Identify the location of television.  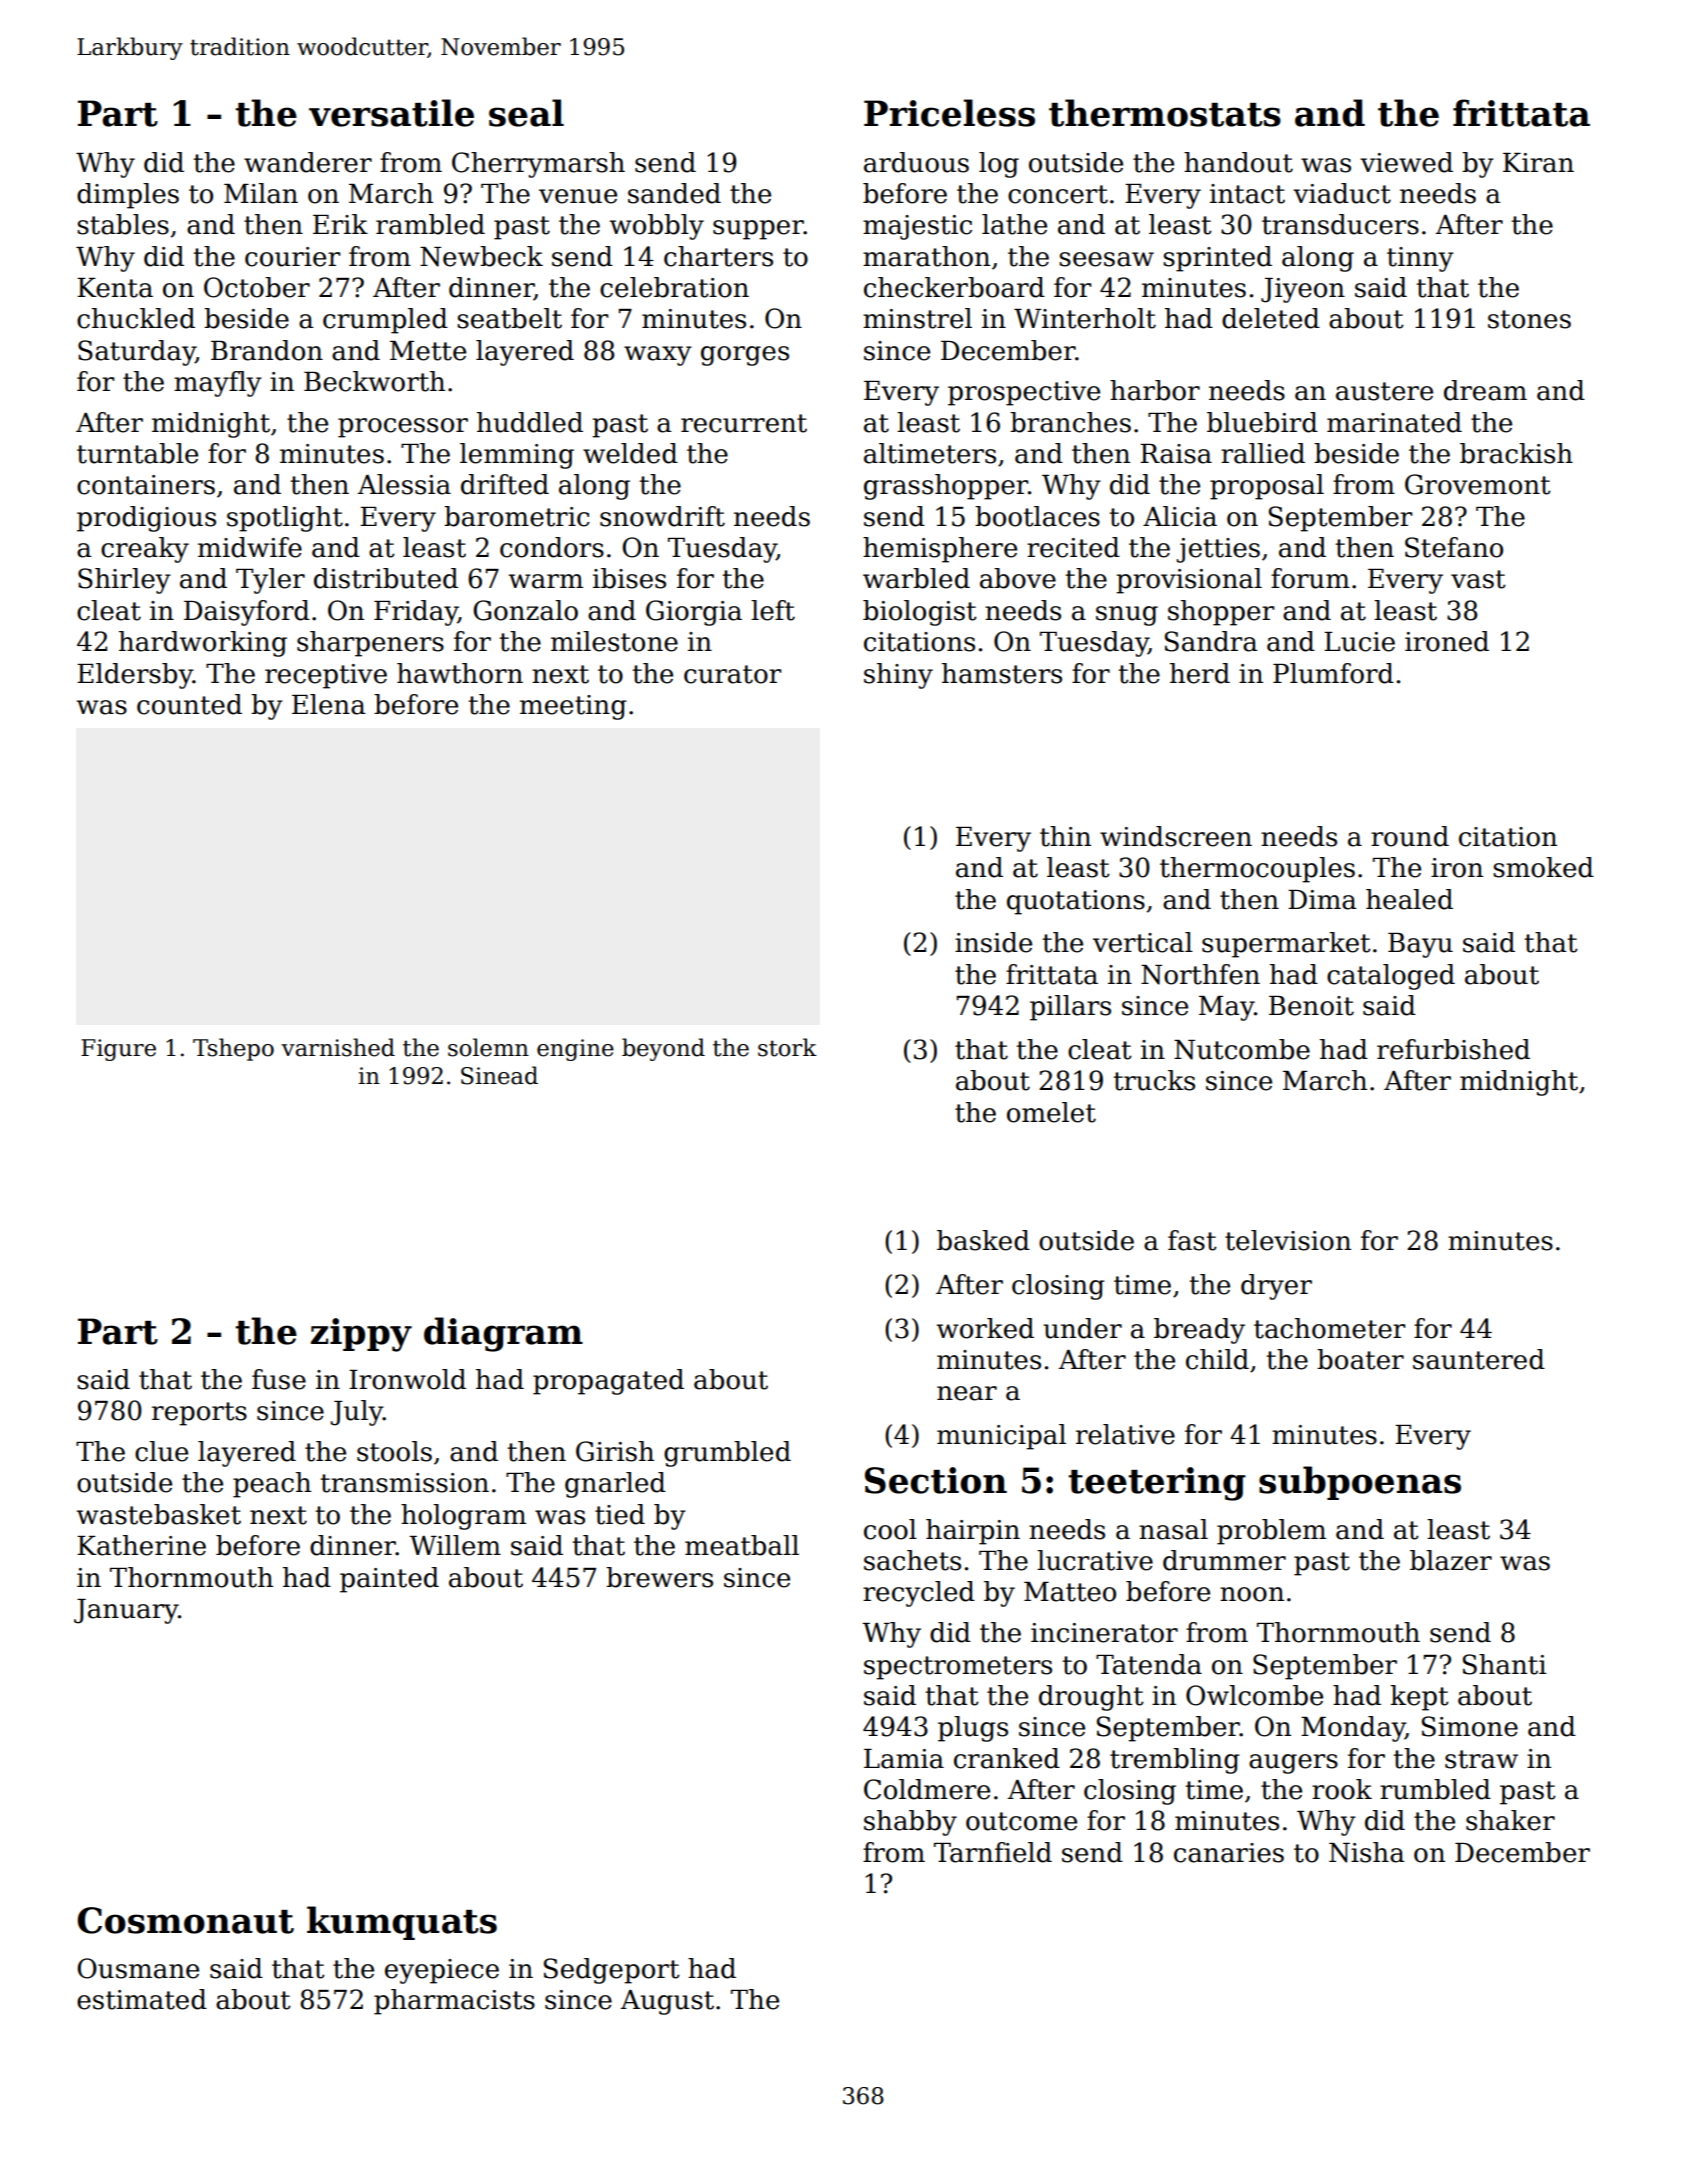
(1288, 1240).
